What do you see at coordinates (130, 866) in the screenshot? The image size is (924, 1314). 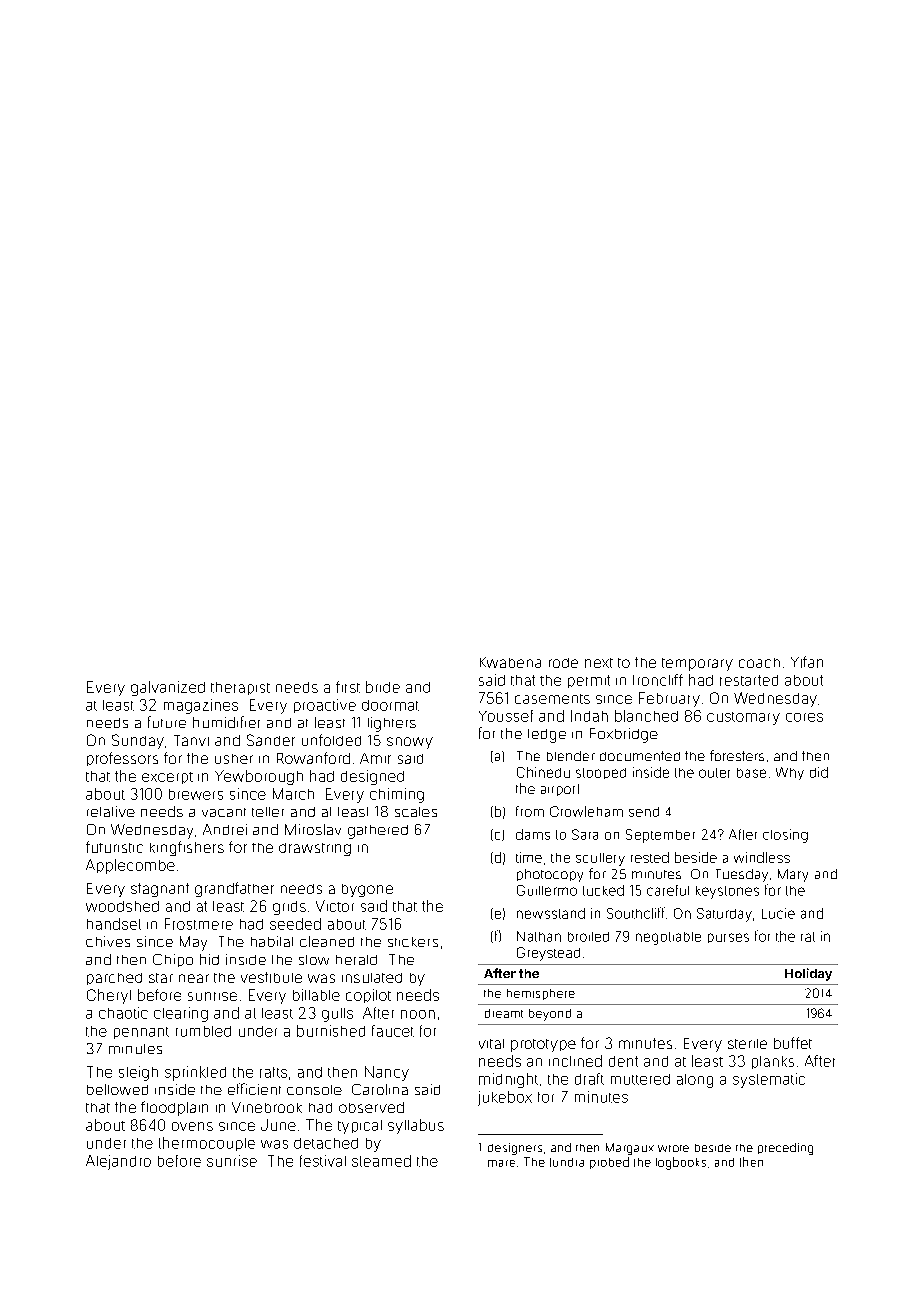 I see `Applecombe` at bounding box center [130, 866].
